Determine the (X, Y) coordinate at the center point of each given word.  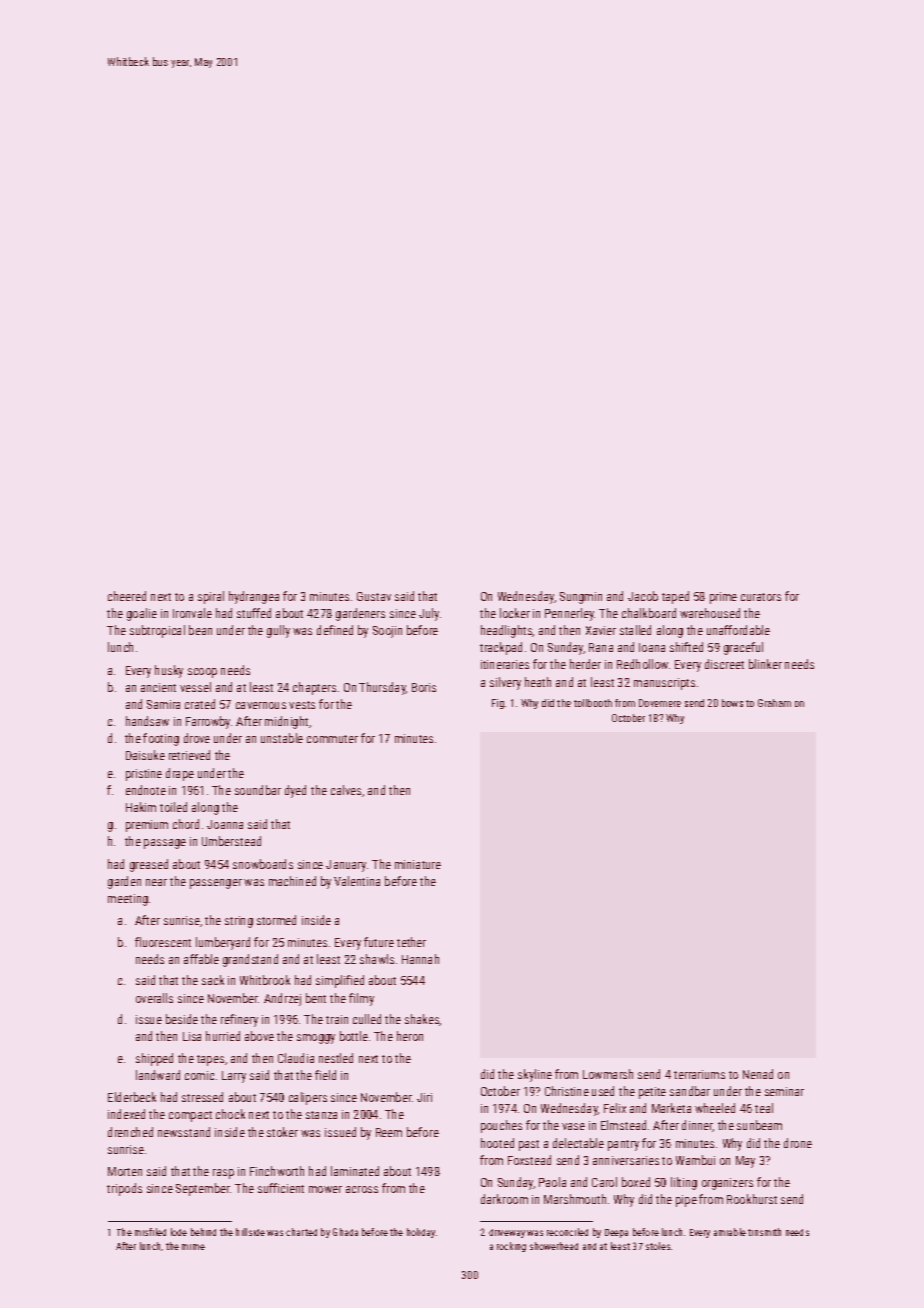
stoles (658, 1246)
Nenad (758, 1074)
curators (761, 597)
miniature (418, 864)
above (259, 1036)
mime (193, 1247)
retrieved (189, 755)
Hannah (420, 959)
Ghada (345, 1232)
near (156, 882)
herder (585, 664)
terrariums (699, 1074)
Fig (498, 704)
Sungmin (581, 598)
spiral (211, 597)
